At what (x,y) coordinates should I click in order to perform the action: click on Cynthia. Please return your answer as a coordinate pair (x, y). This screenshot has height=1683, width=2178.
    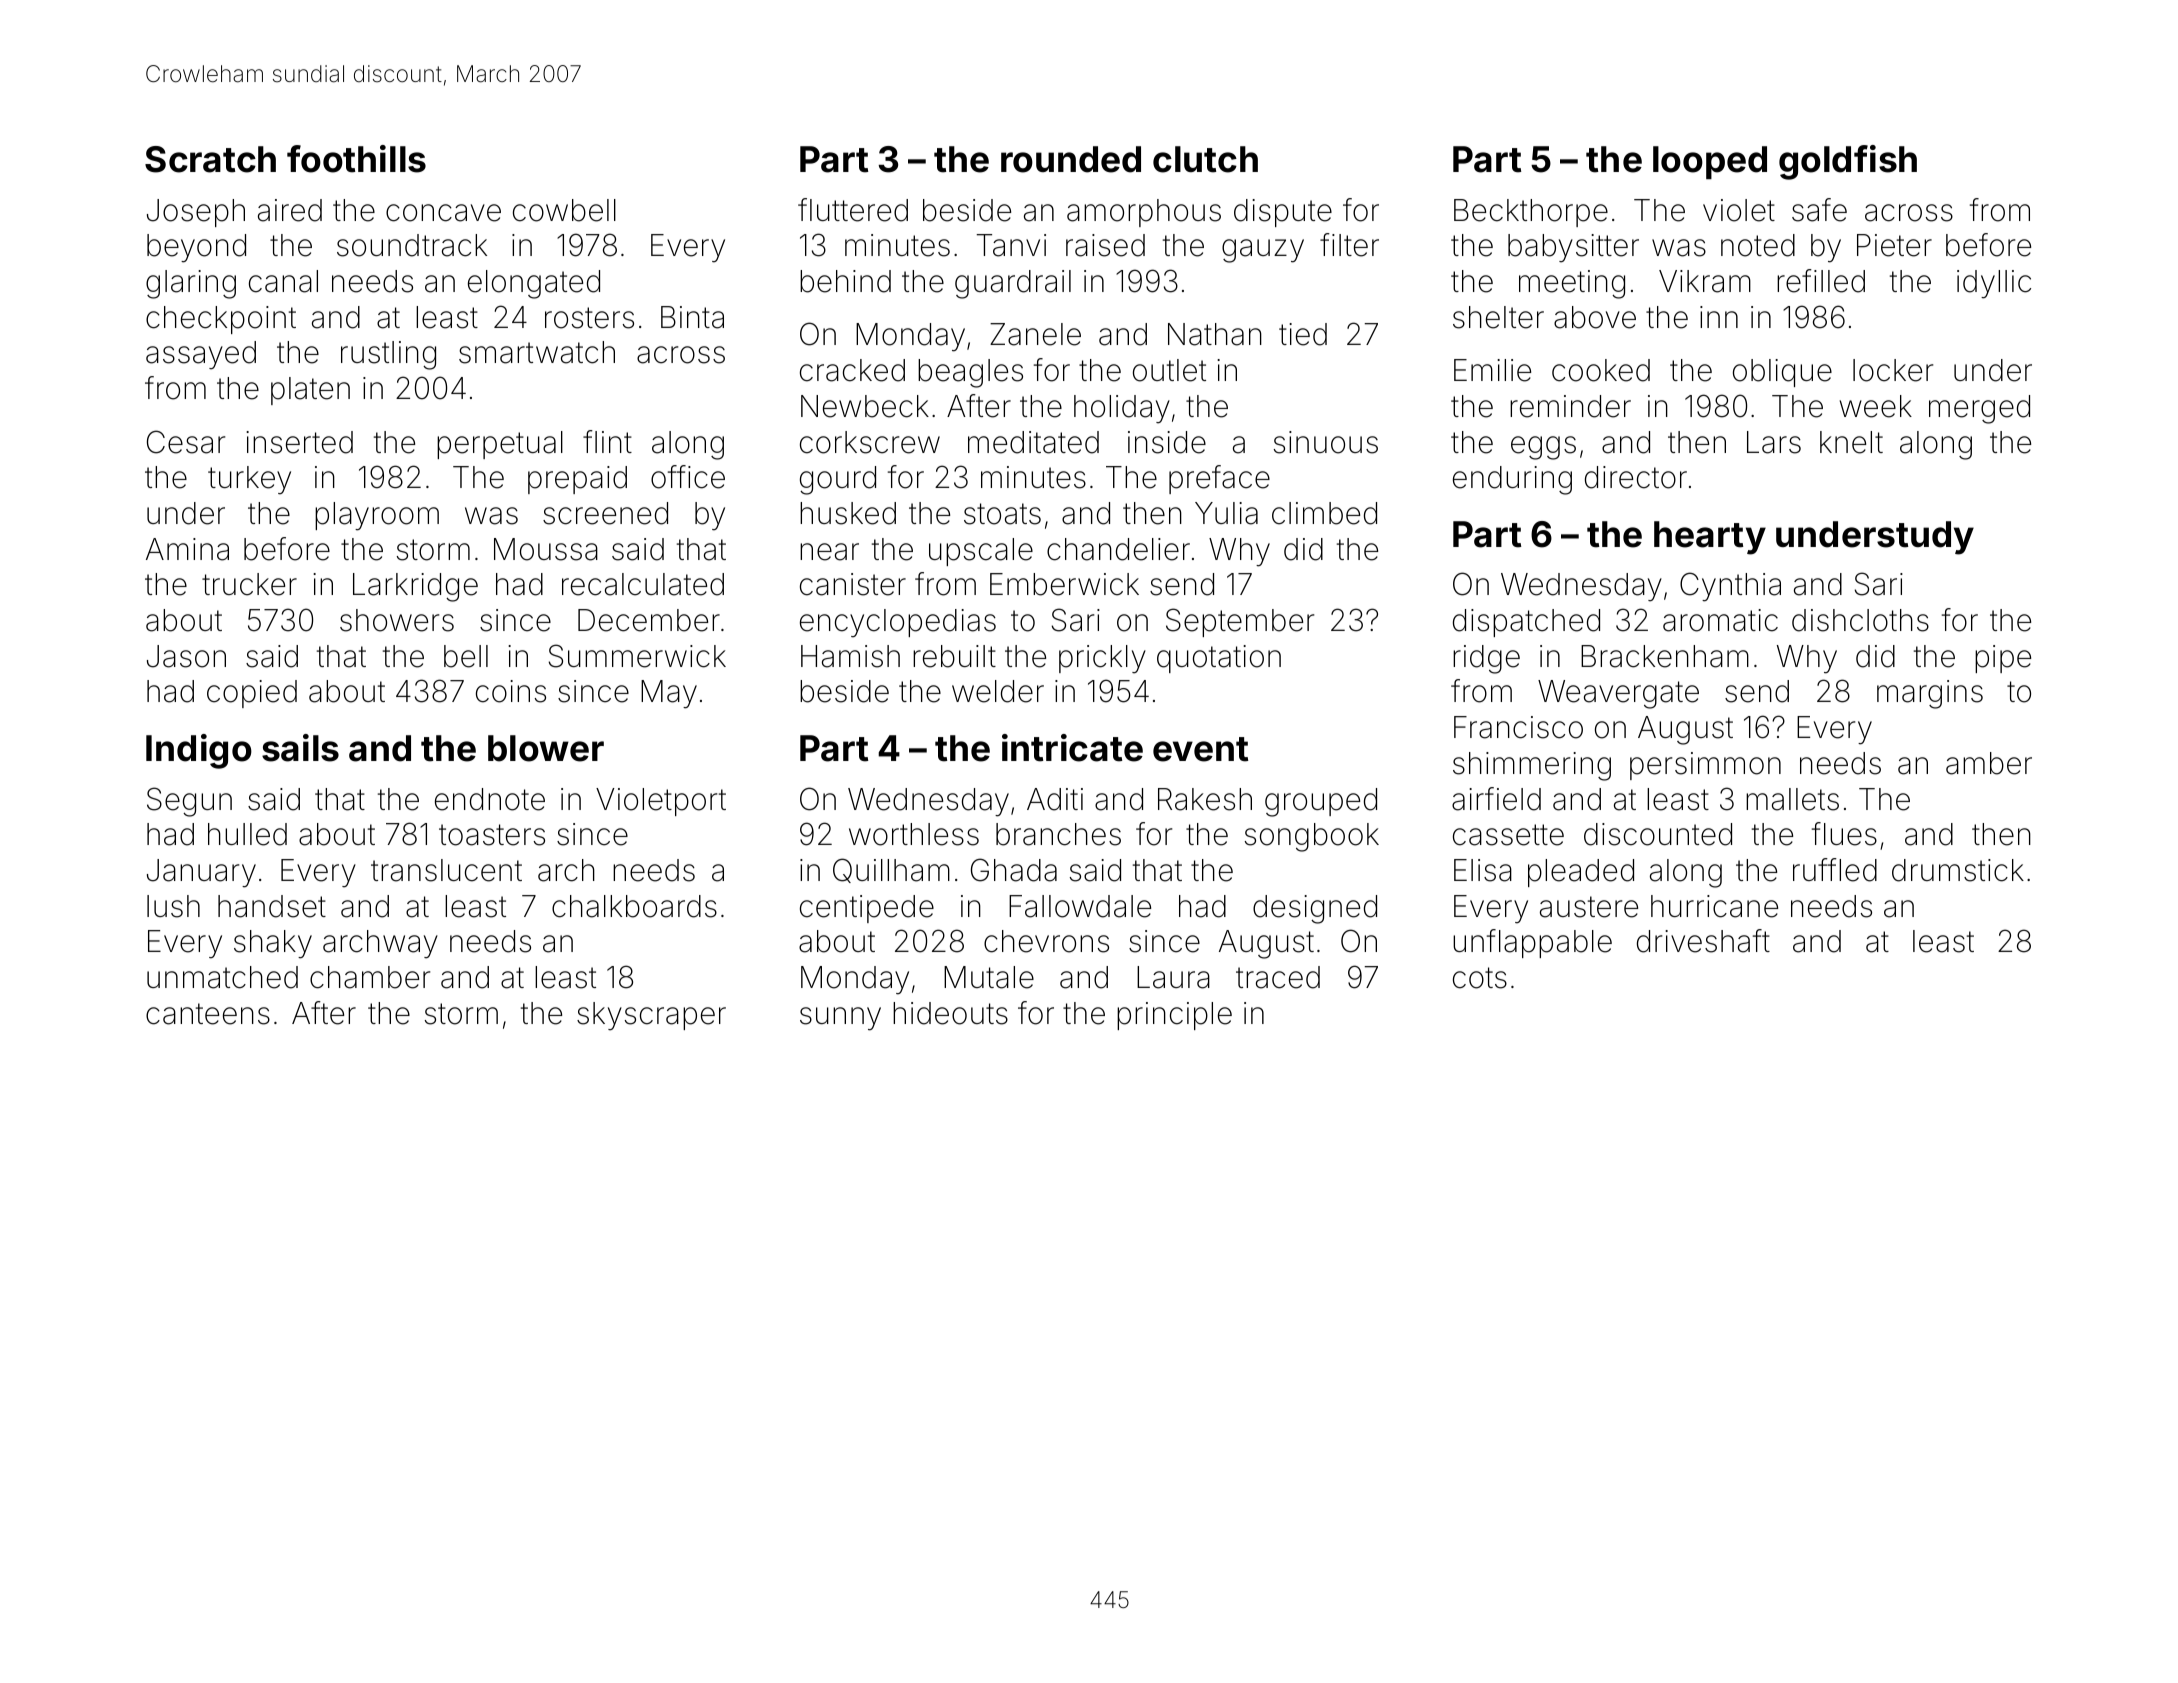
    Looking at the image, I should click on (1730, 587).
